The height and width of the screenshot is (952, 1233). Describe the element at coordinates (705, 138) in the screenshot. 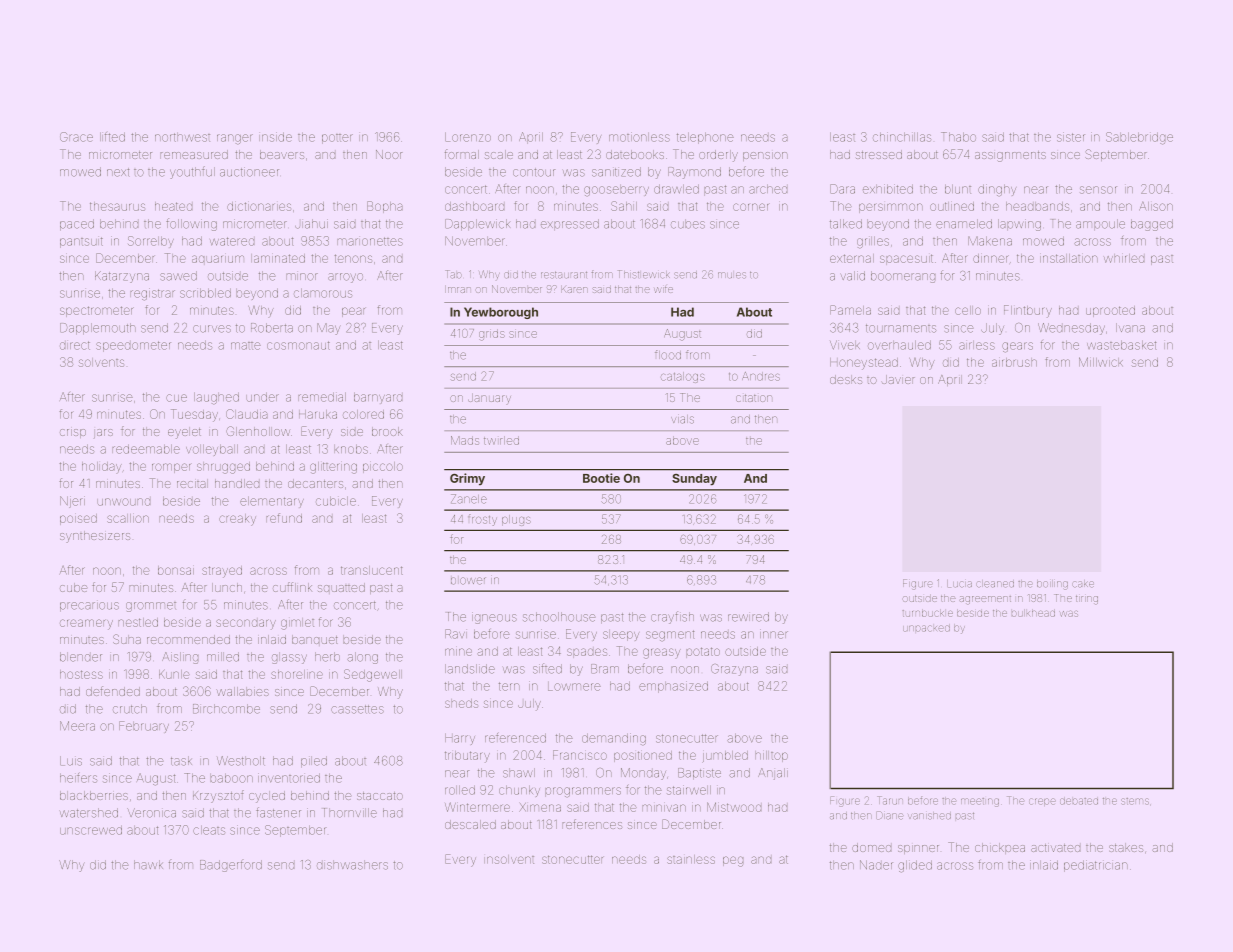

I see `telephone` at that location.
